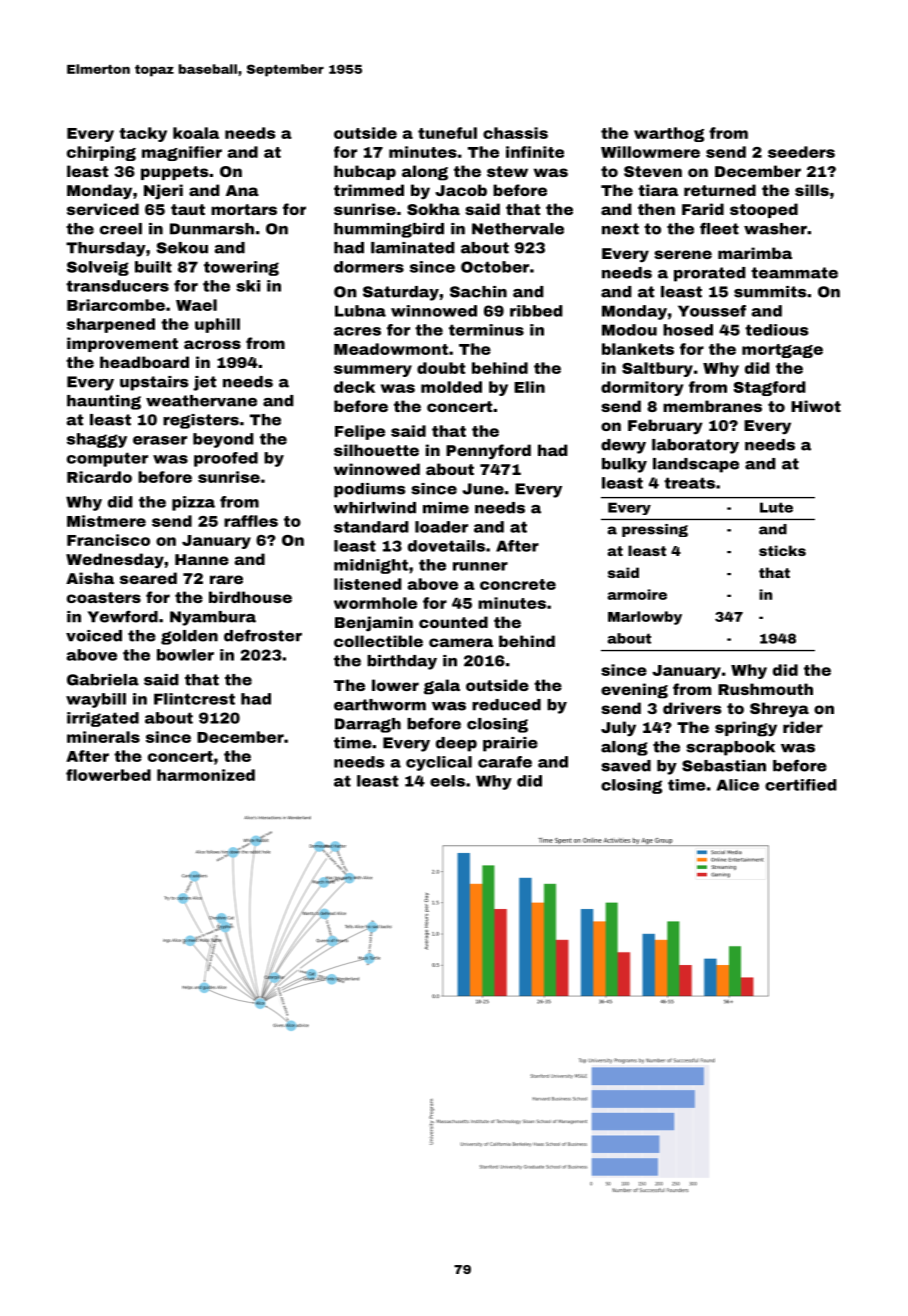 Image resolution: width=908 pixels, height=1316 pixels. I want to click on coasters, so click(104, 597).
